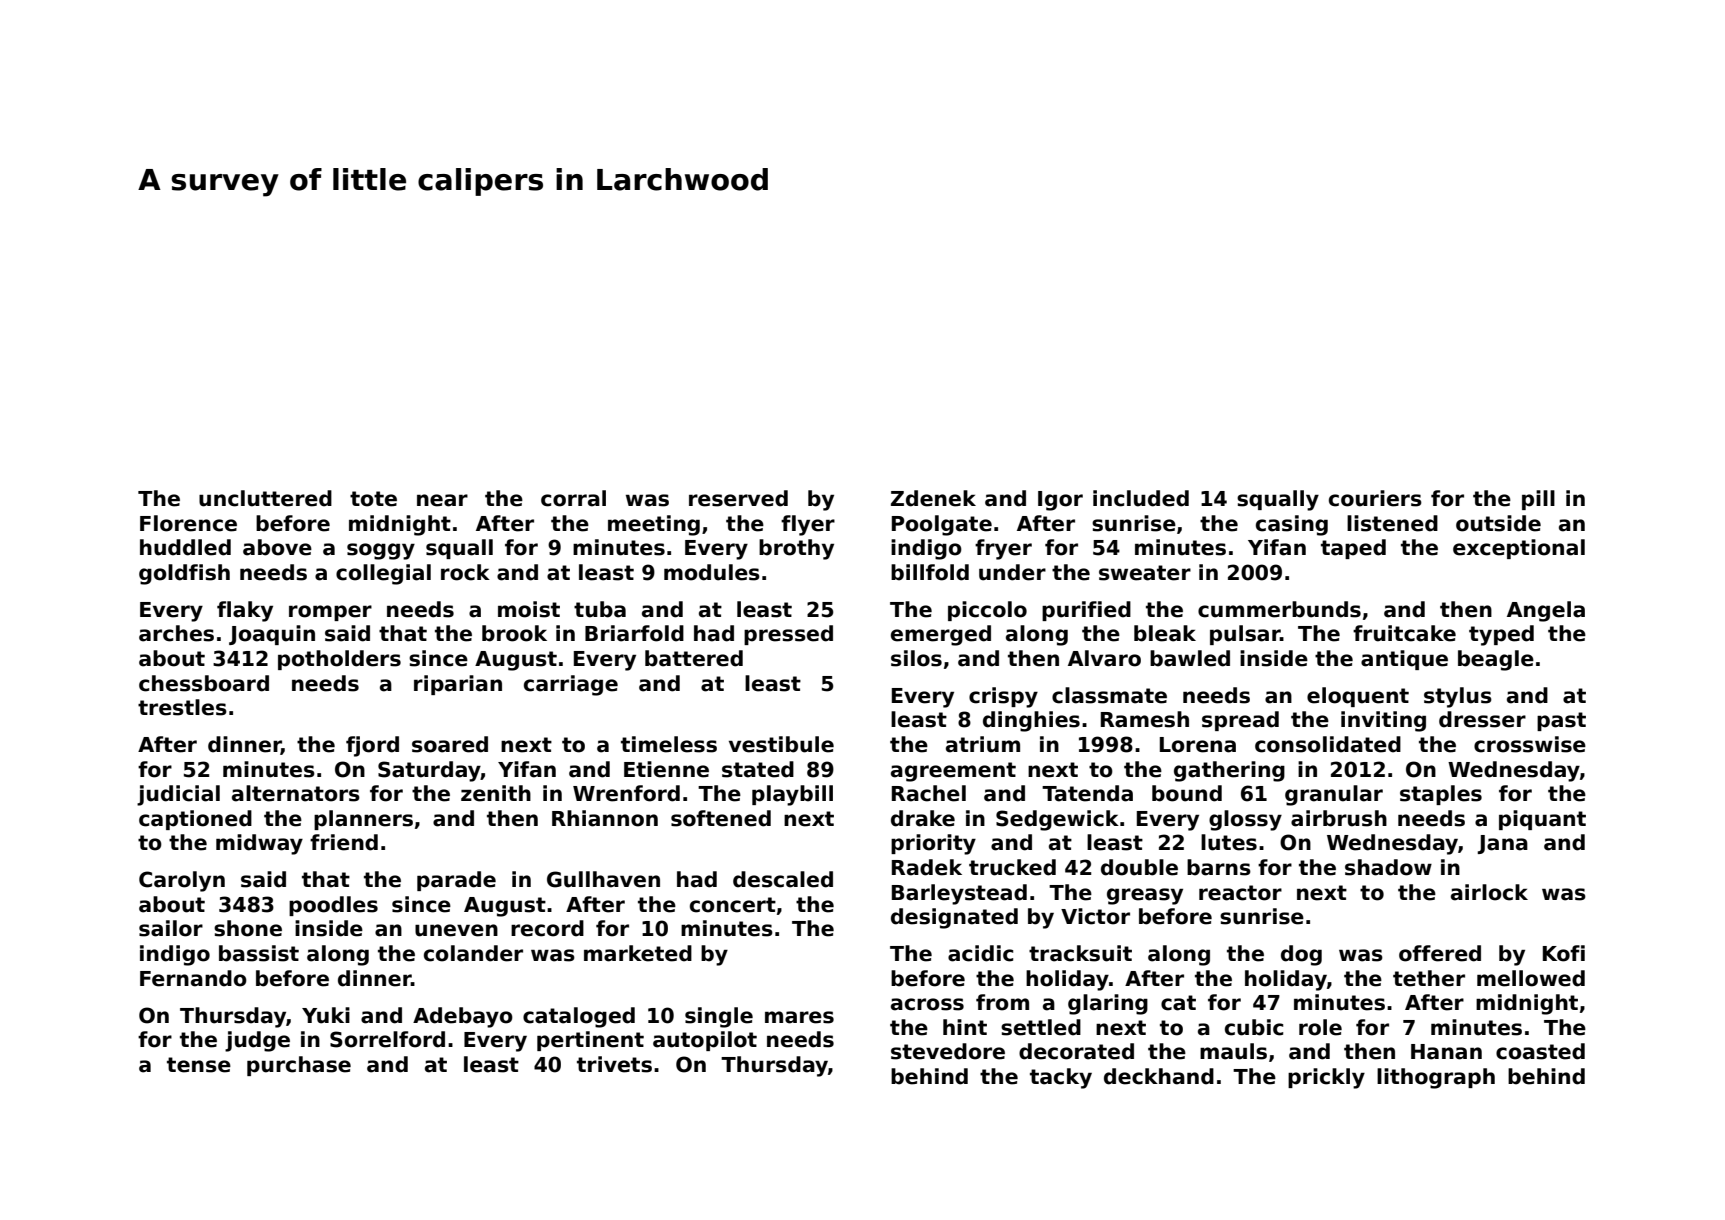 This page has width=1725, height=1220. What do you see at coordinates (1546, 611) in the page?
I see `Angela` at bounding box center [1546, 611].
